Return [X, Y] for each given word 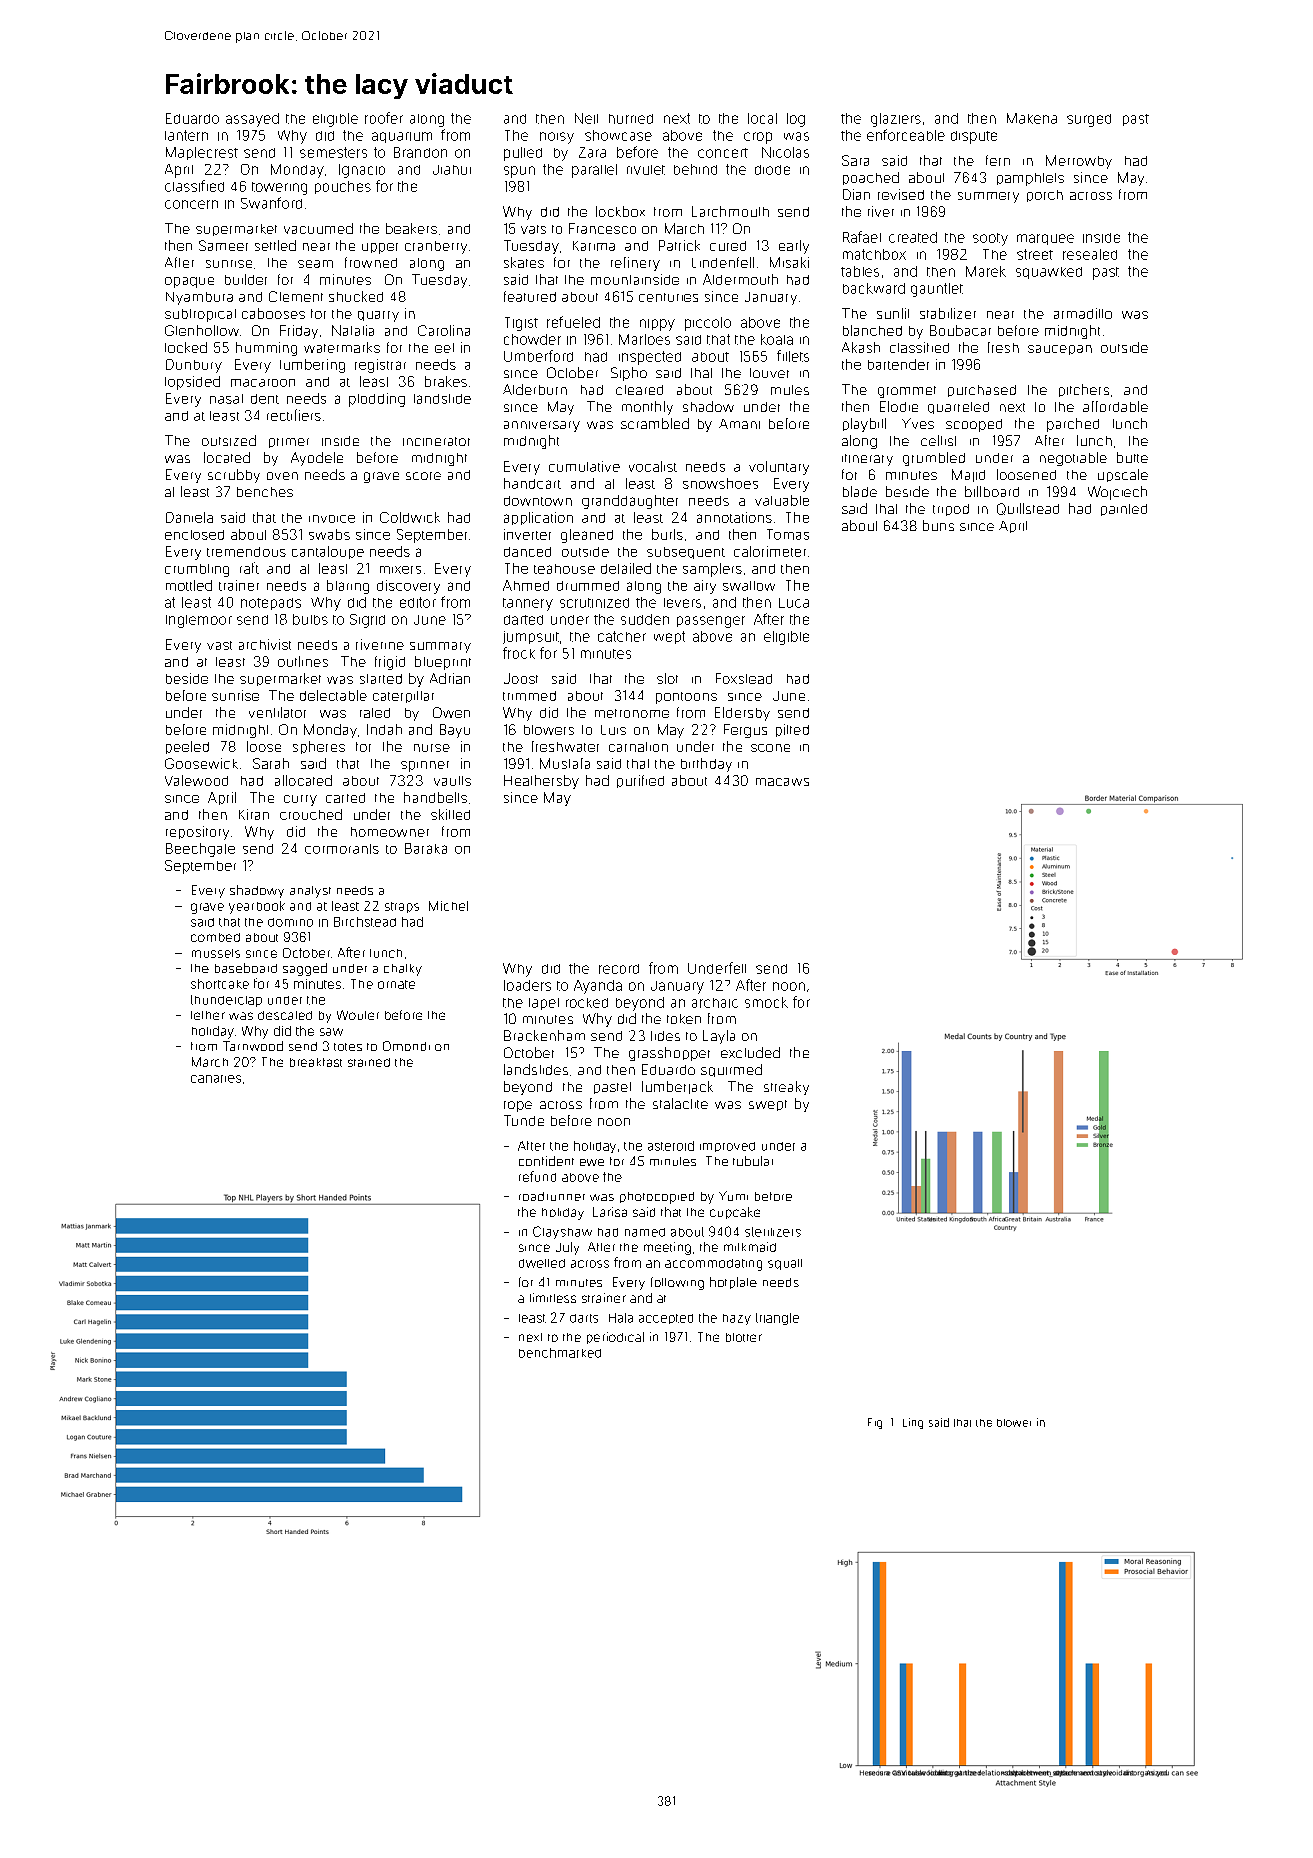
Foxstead [744, 678]
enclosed [194, 535]
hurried [631, 119]
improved [727, 1147]
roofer [384, 118]
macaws [782, 782]
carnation [638, 747]
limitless [553, 1298]
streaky [786, 1088]
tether [208, 1015]
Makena [1032, 118]
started [381, 679]
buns [938, 525]
